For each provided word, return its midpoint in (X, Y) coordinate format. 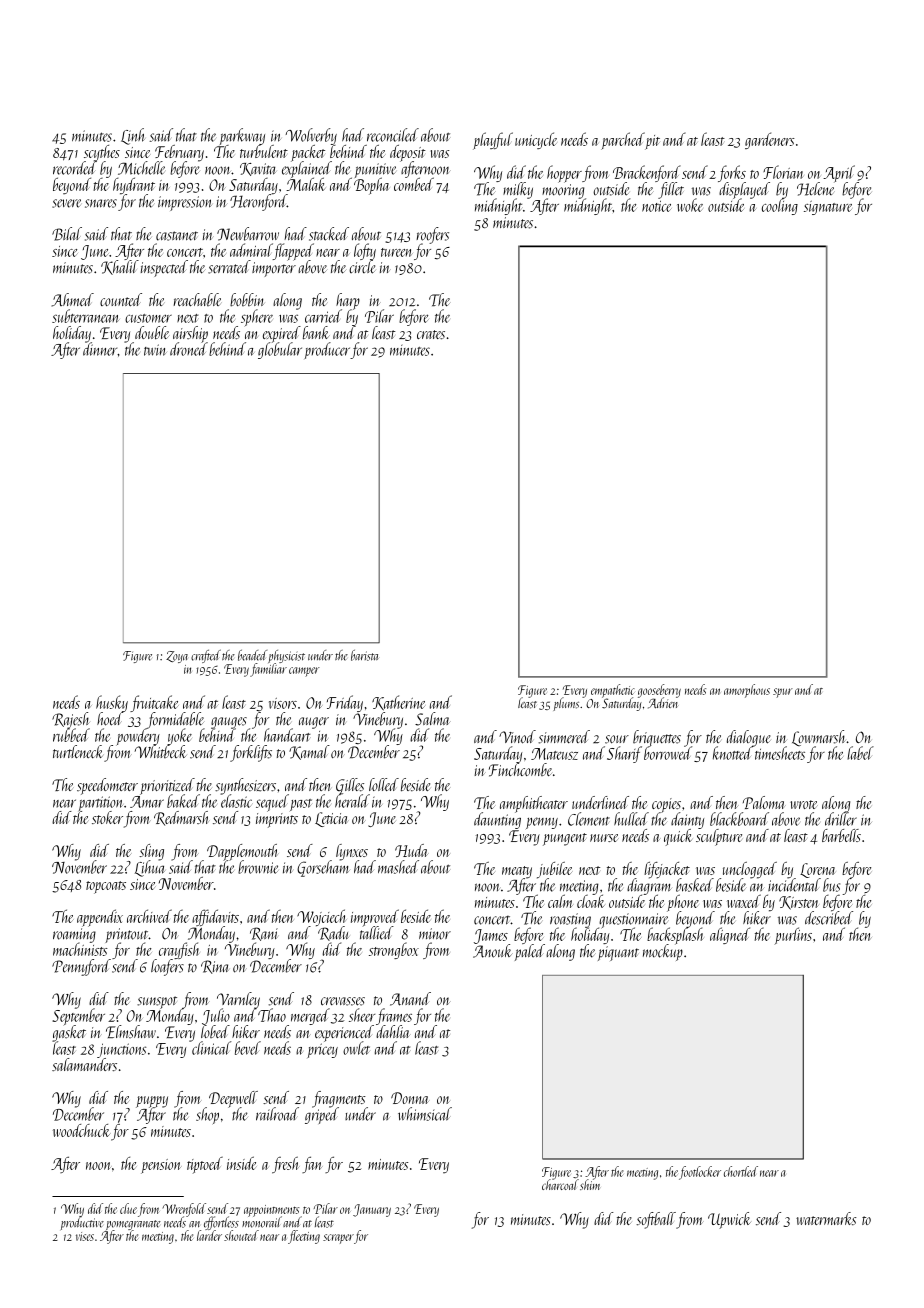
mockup (663, 953)
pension (161, 1166)
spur (783, 693)
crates (431, 335)
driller (841, 819)
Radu (333, 933)
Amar (147, 802)
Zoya (177, 657)
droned (188, 349)
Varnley (238, 1000)
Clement (589, 819)
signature (828, 208)
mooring (564, 191)
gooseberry (659, 691)
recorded (75, 168)
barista (365, 655)
